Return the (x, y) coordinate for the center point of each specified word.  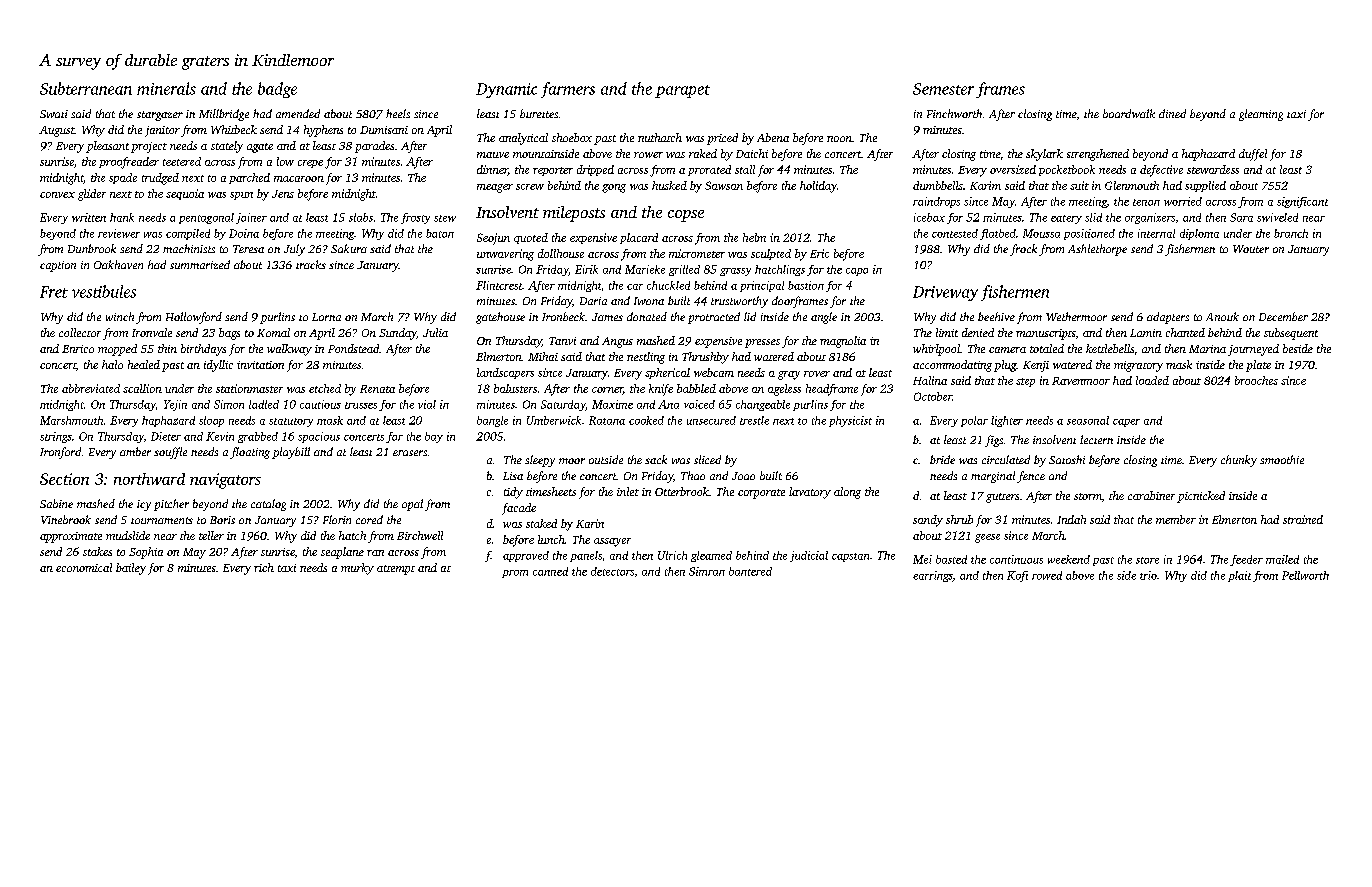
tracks (311, 264)
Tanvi (562, 341)
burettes (539, 113)
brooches (1256, 380)
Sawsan (724, 185)
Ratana (607, 420)
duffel (1253, 155)
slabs (361, 217)
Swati (54, 114)
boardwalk (1129, 113)
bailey (131, 569)
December (1283, 316)
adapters (1168, 318)
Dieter (166, 436)
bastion (806, 285)
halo (112, 364)
